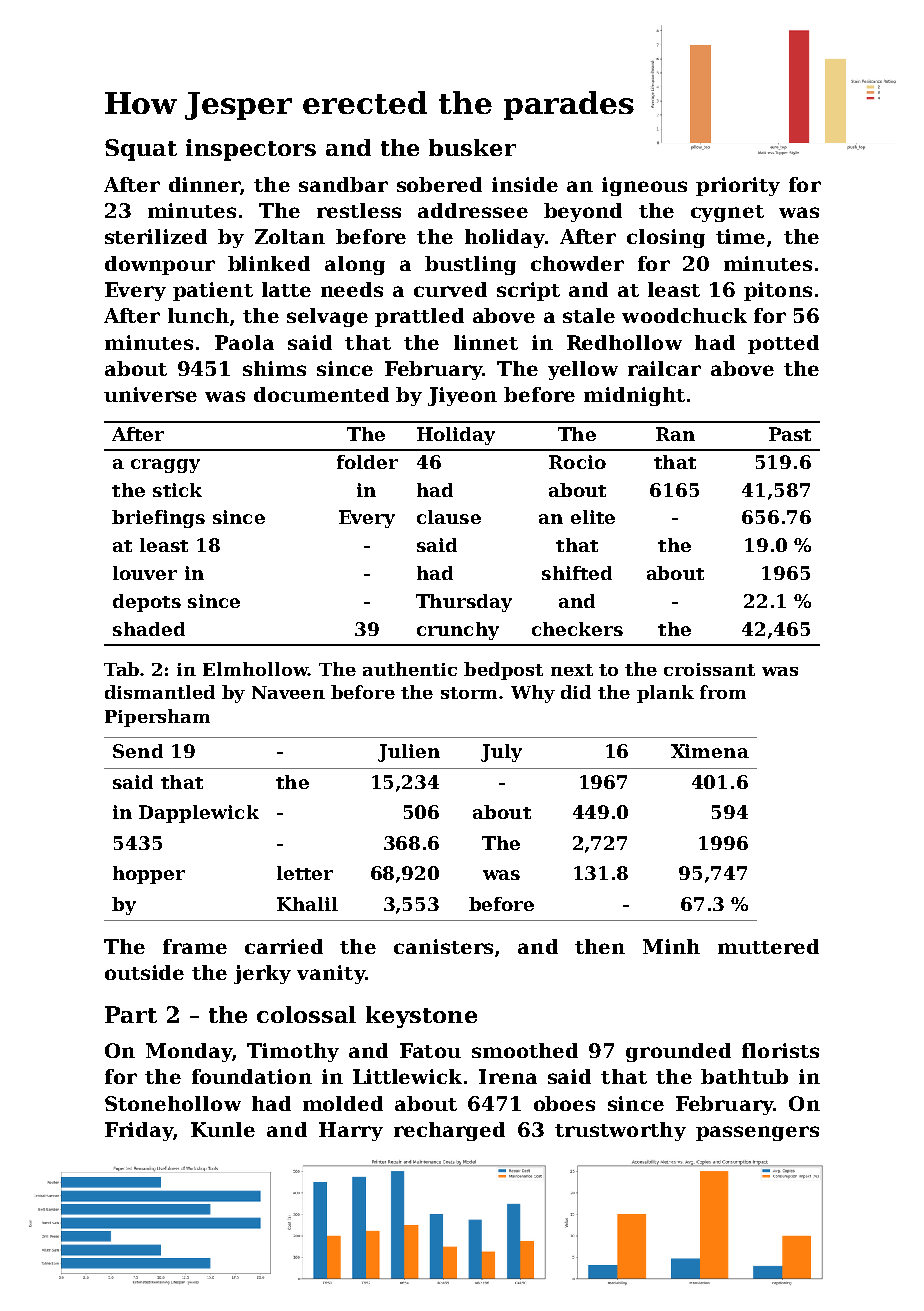 The height and width of the image is (1311, 924). I want to click on Paola, so click(244, 342).
